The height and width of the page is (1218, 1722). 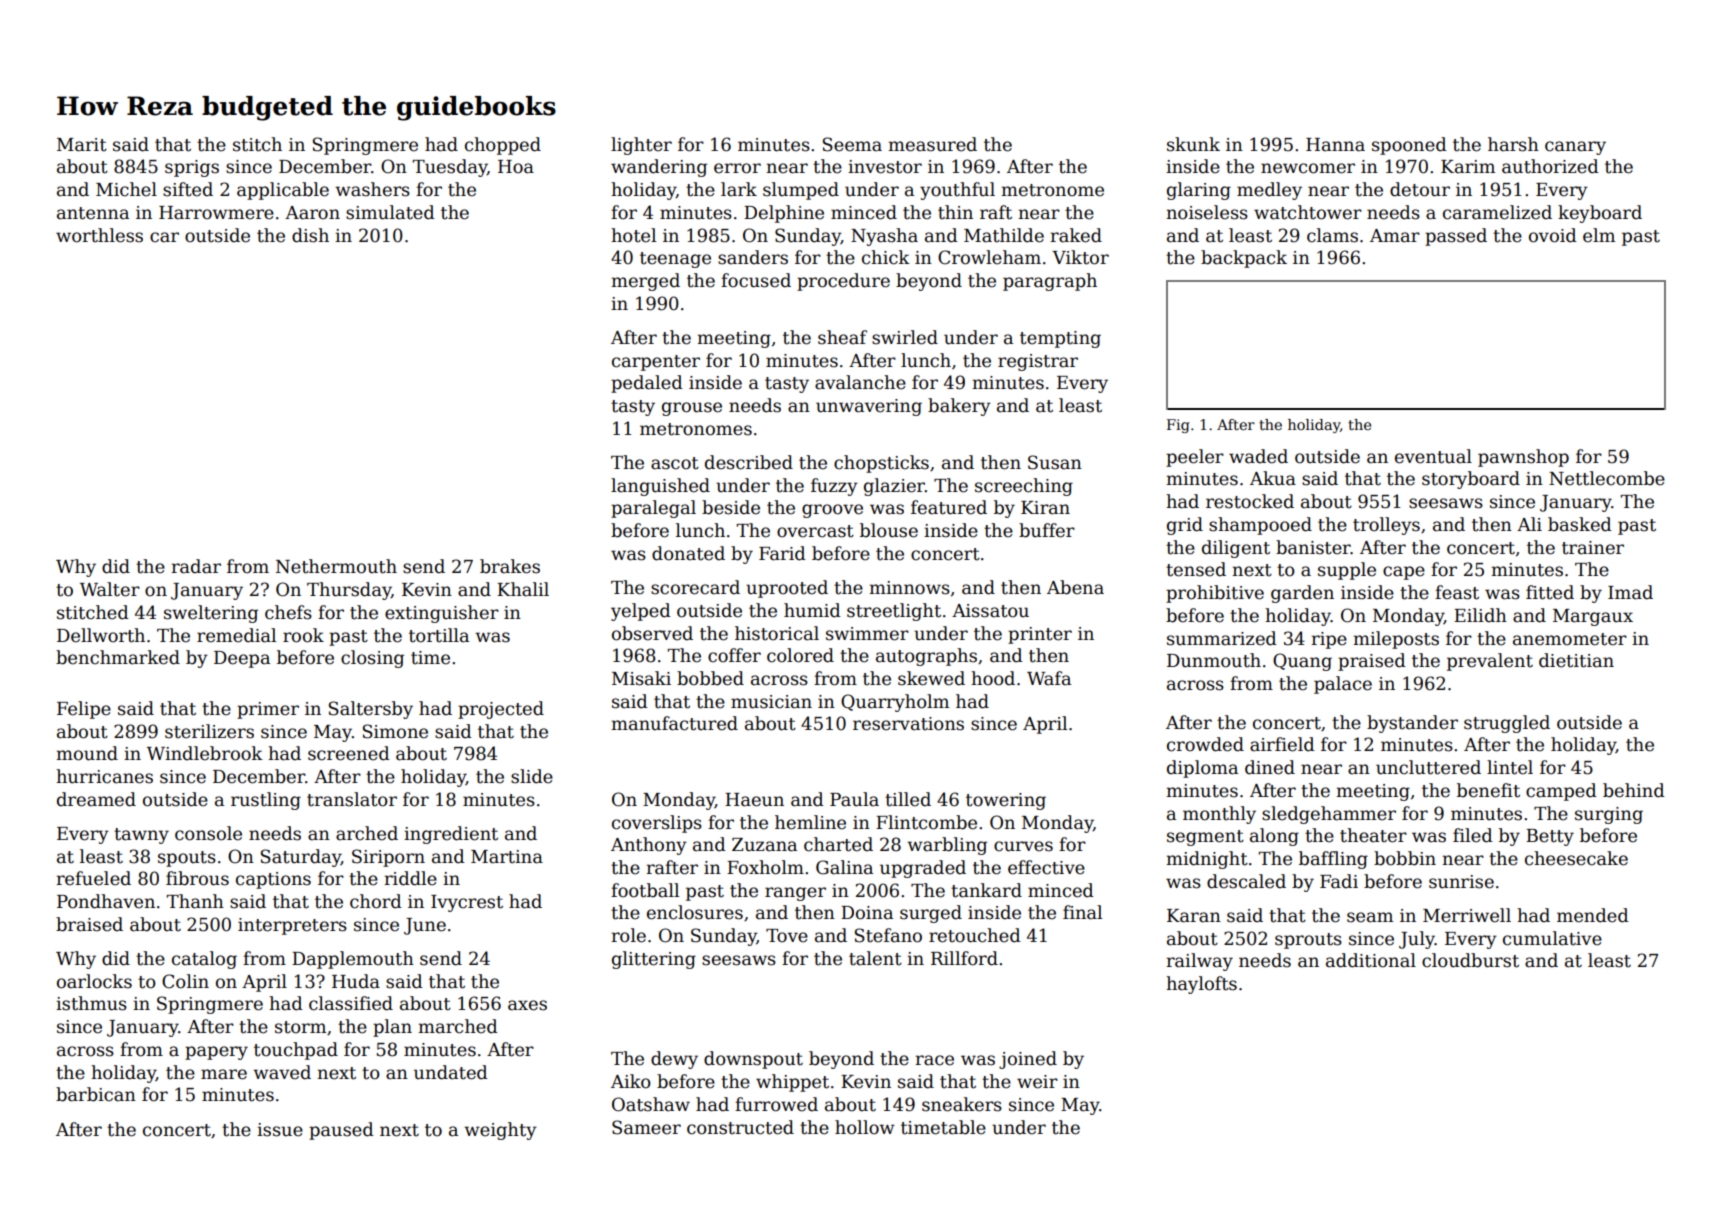 I want to click on restocked, so click(x=1250, y=501).
